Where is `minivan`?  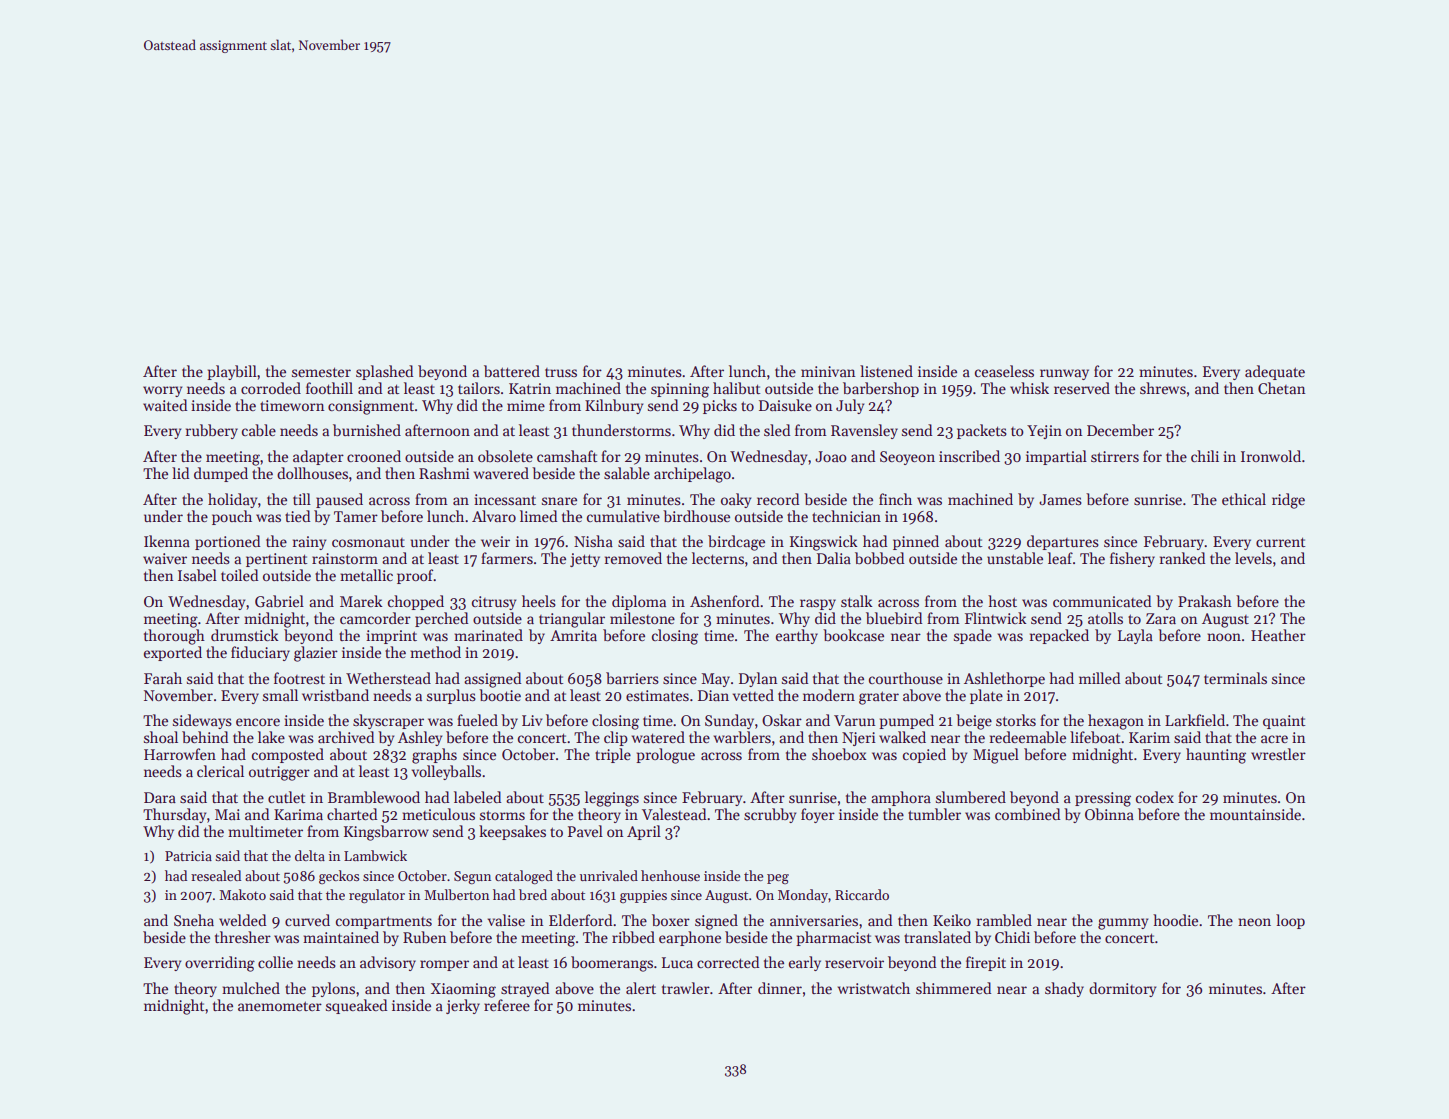
minivan is located at coordinates (828, 371).
